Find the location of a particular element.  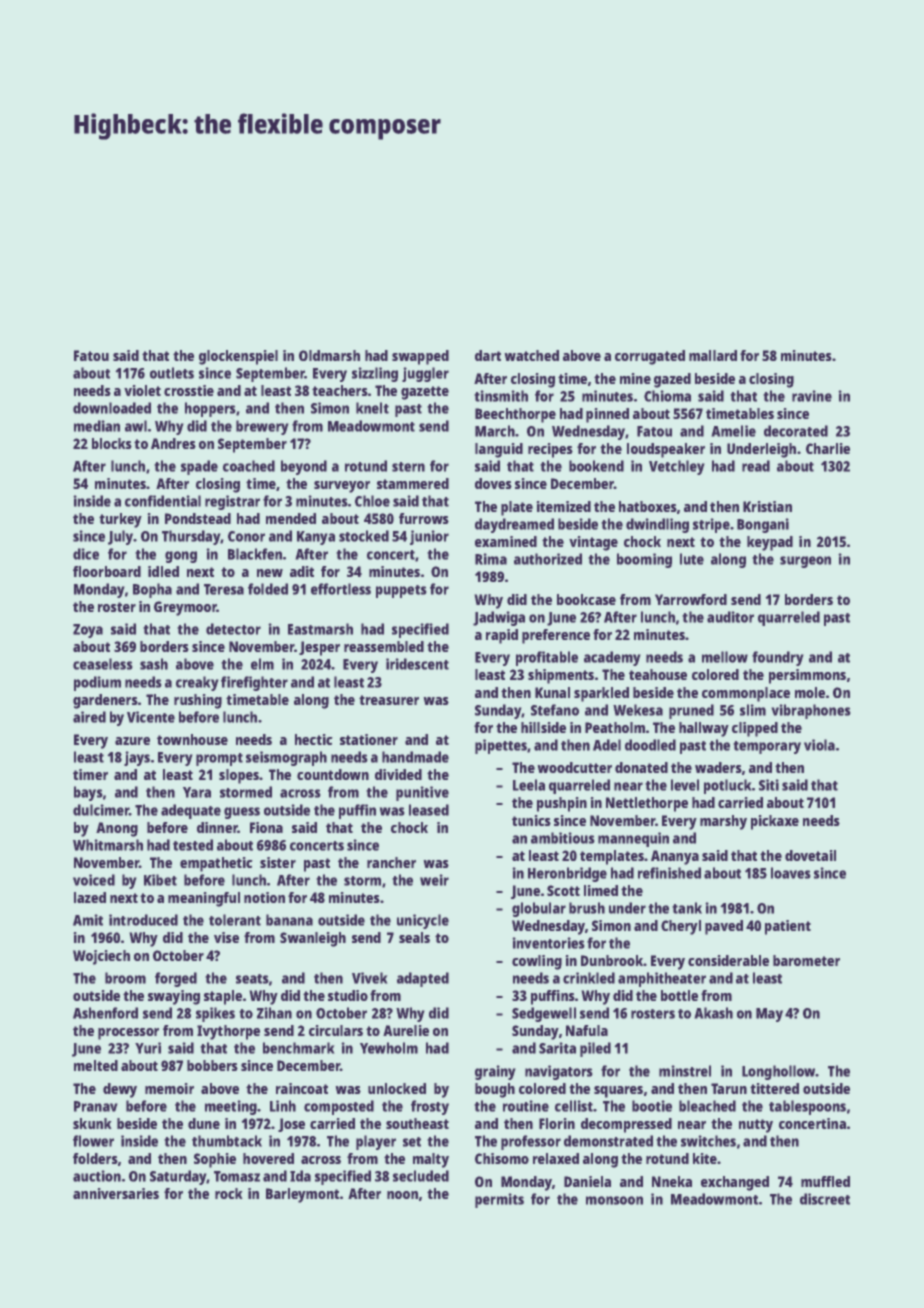

thumbtack is located at coordinates (227, 1141).
